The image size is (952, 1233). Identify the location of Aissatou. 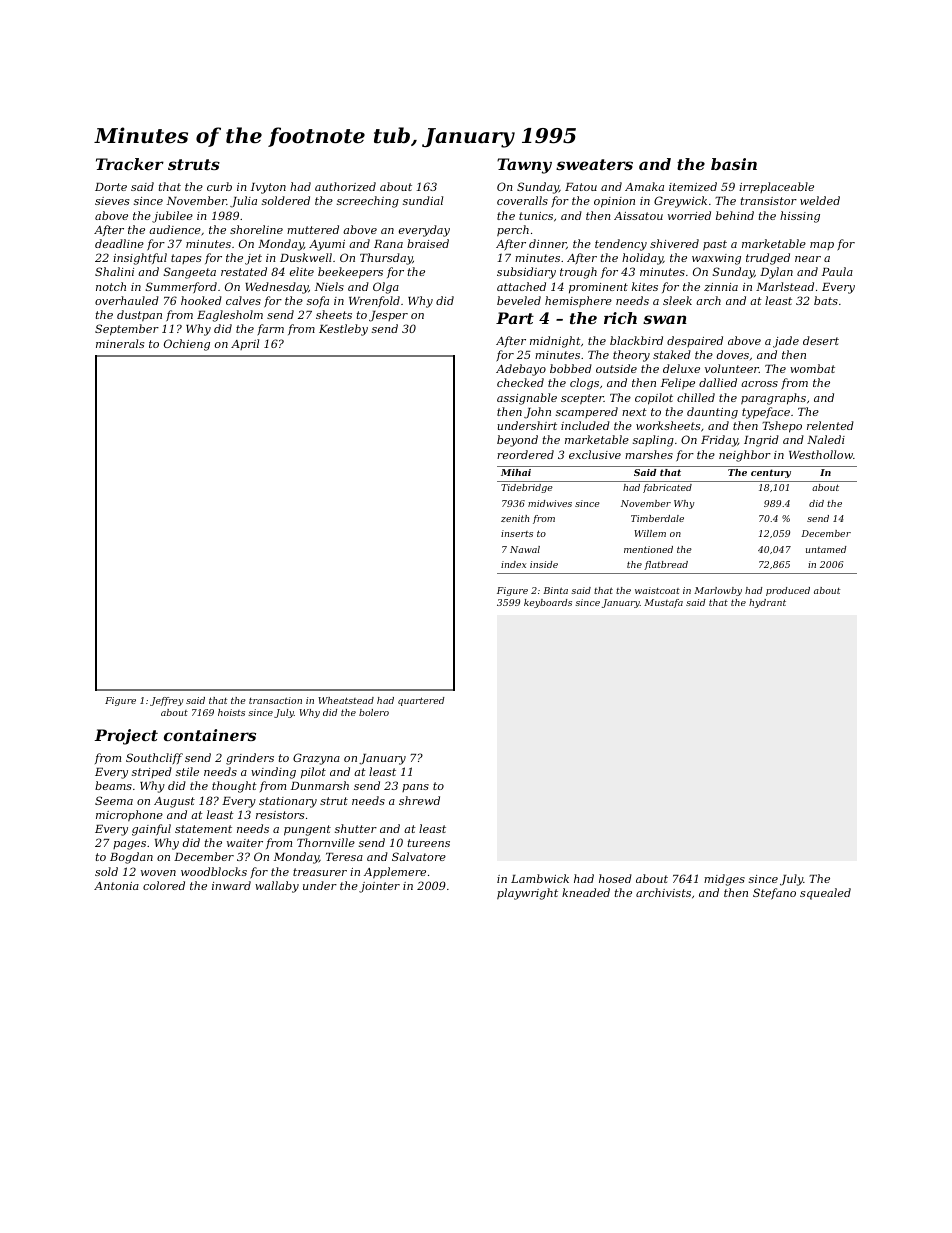
(638, 216).
